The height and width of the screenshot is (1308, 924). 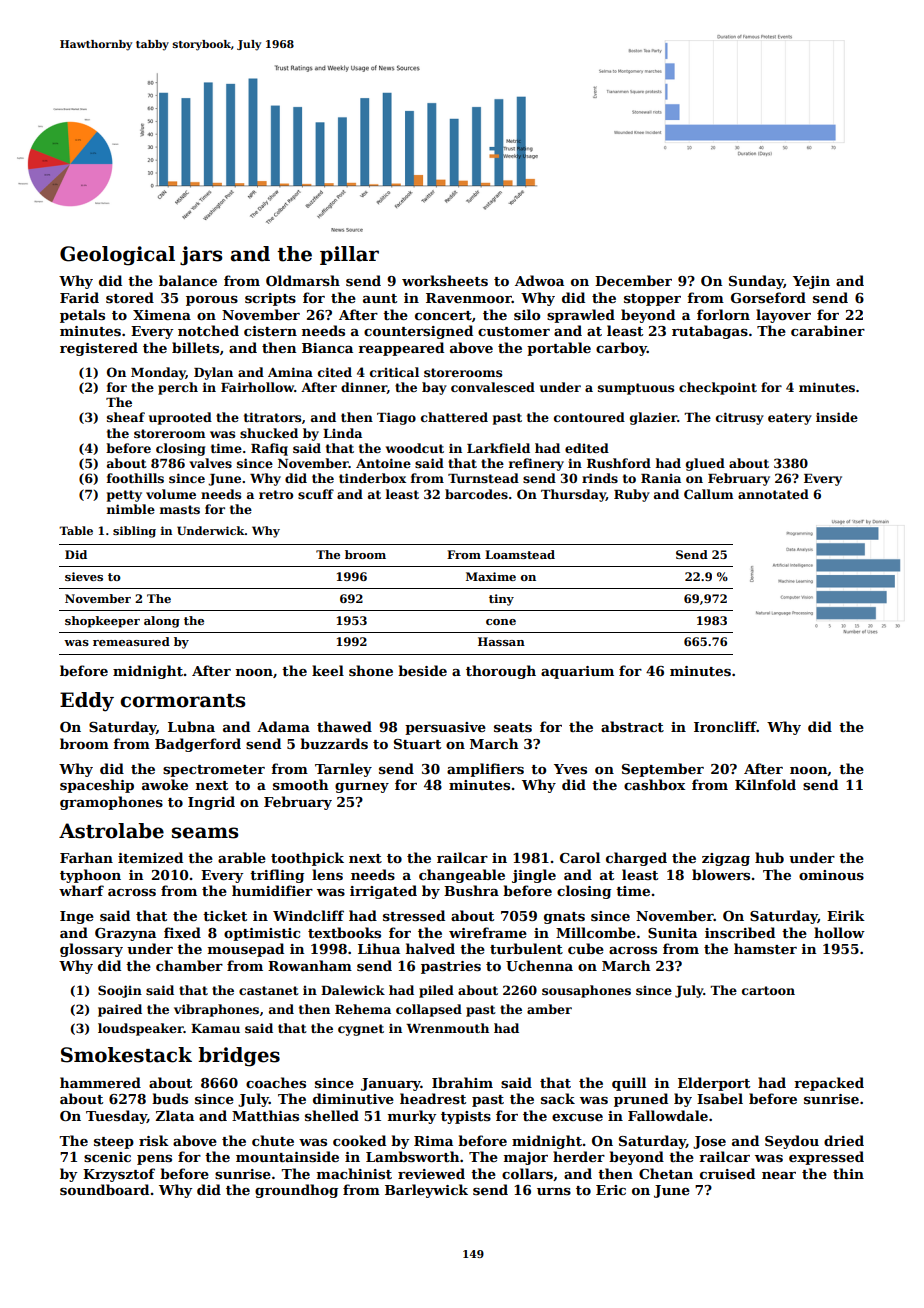 What do you see at coordinates (811, 282) in the screenshot?
I see `Yejin` at bounding box center [811, 282].
